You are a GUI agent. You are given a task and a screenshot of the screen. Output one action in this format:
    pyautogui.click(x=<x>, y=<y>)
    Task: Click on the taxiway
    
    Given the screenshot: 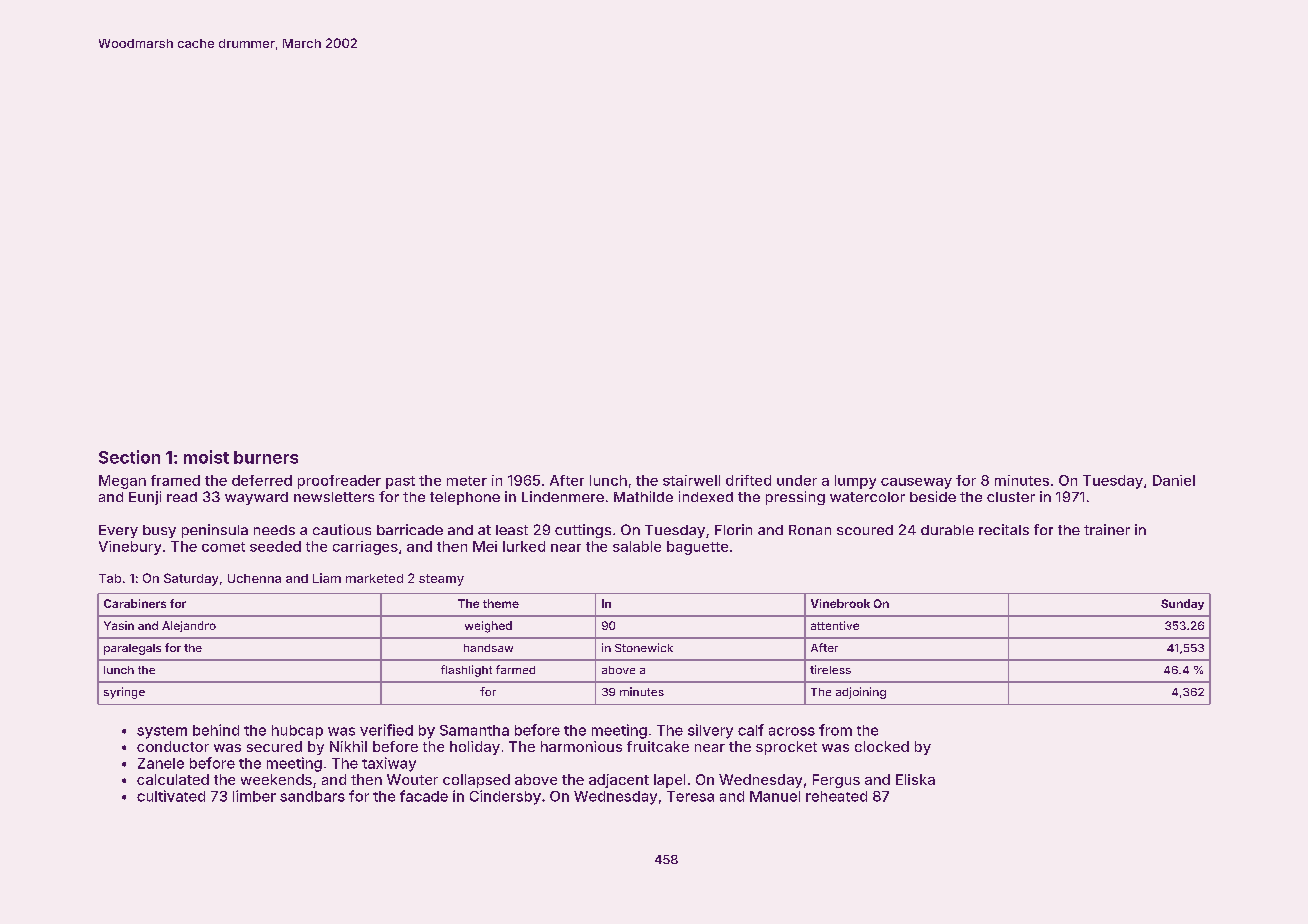 What is the action you would take?
    pyautogui.click(x=389, y=764)
